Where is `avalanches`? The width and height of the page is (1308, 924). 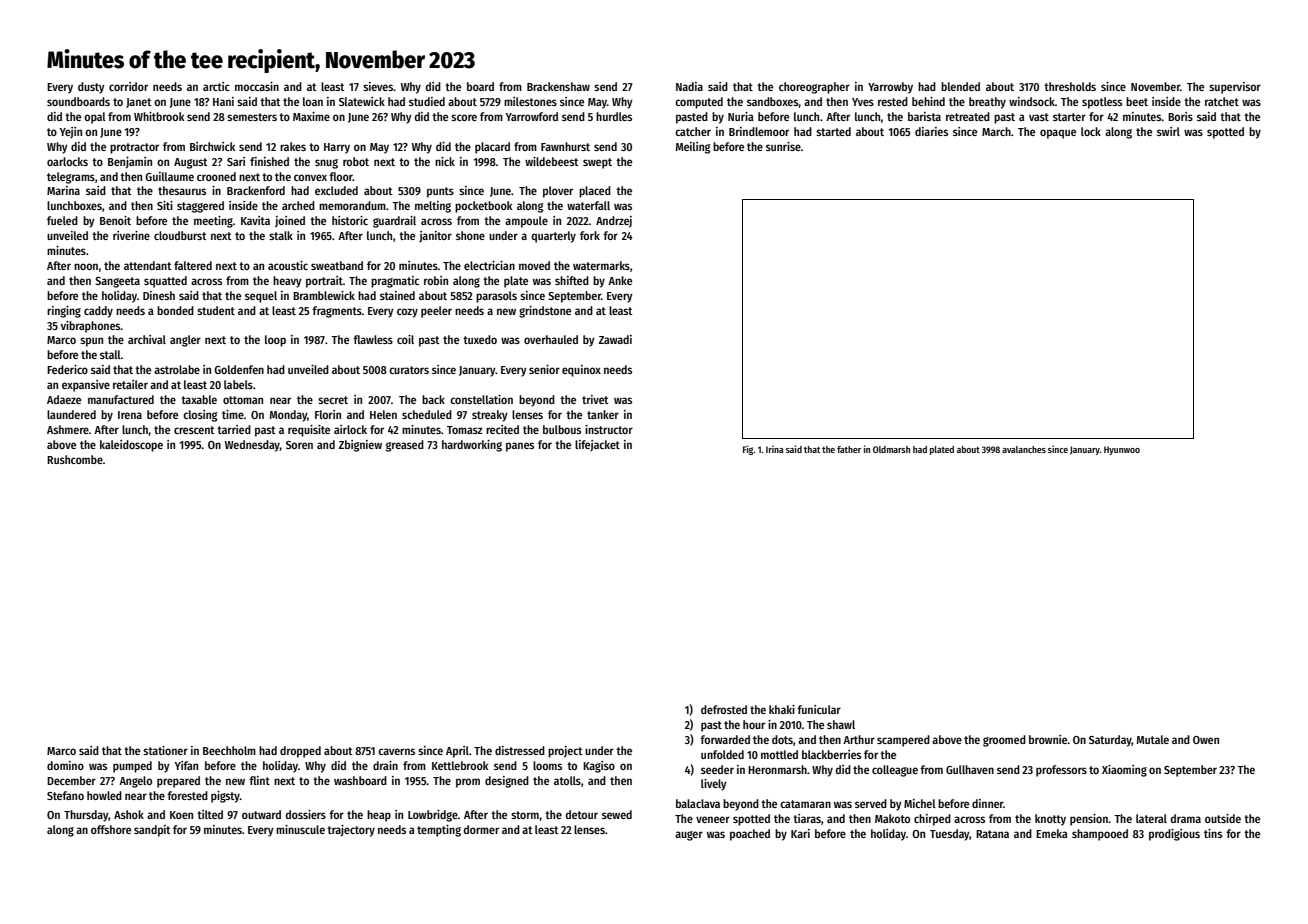 avalanches is located at coordinates (1024, 449).
